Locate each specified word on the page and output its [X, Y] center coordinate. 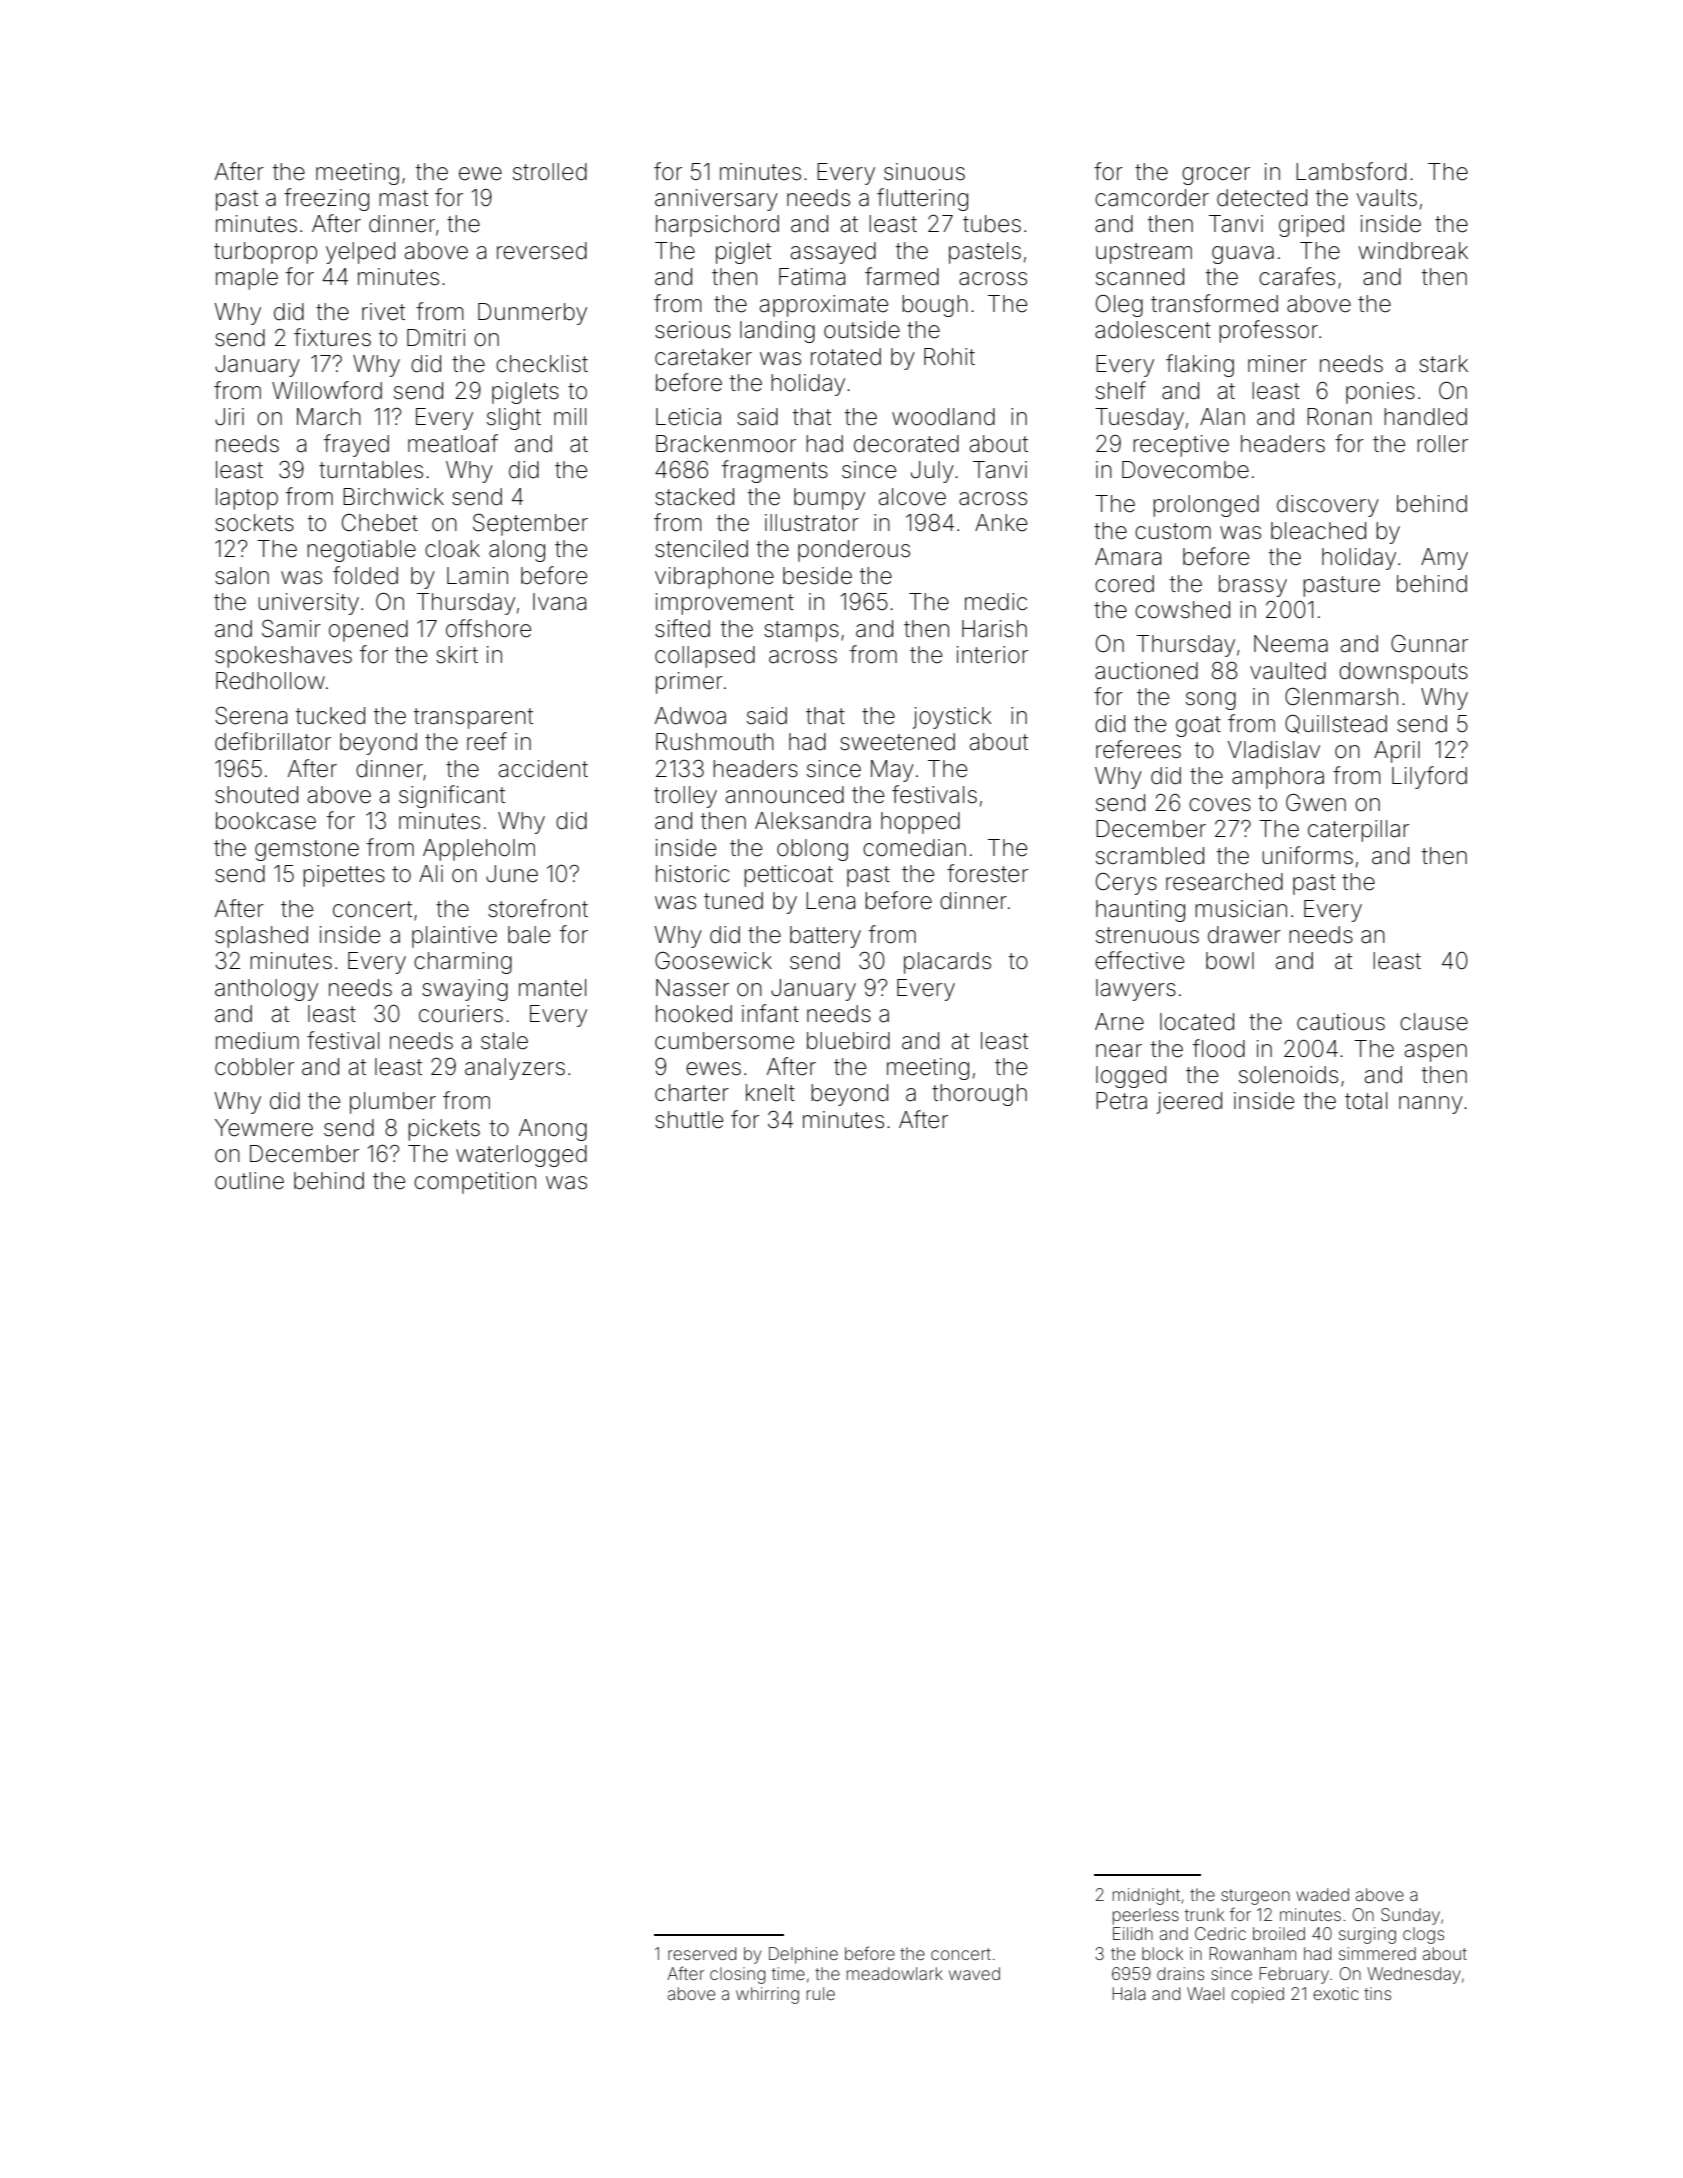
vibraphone [714, 578]
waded [1322, 1894]
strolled [550, 172]
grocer [1216, 176]
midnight [1146, 1896]
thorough [979, 1095]
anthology [266, 990]
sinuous [924, 172]
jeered [1189, 1103]
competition [475, 1183]
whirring [767, 1995]
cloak [452, 549]
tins [1377, 1993]
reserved [702, 1953]
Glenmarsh [1341, 697]
